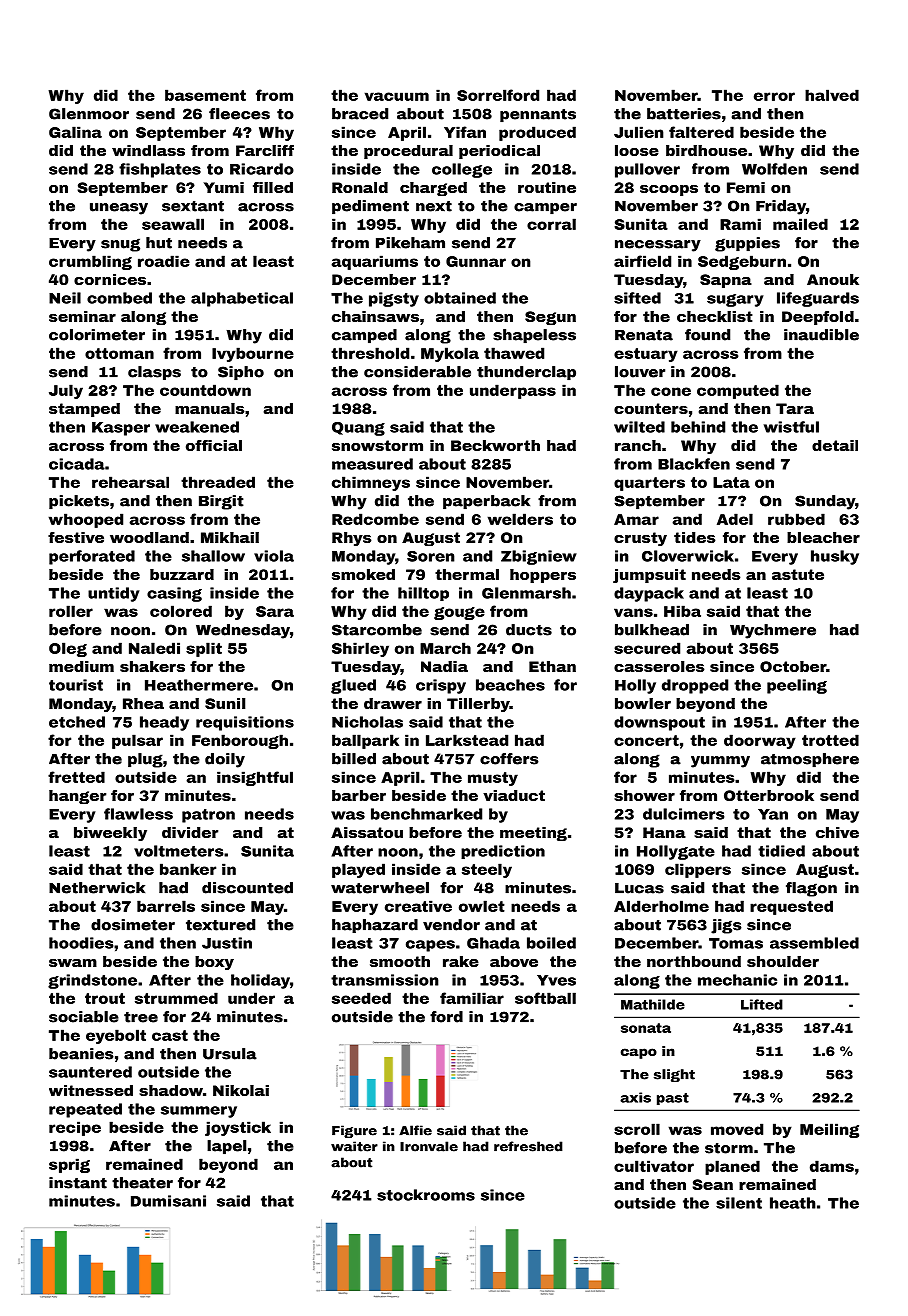 The image size is (908, 1316). I want to click on Glenmoor, so click(89, 114).
